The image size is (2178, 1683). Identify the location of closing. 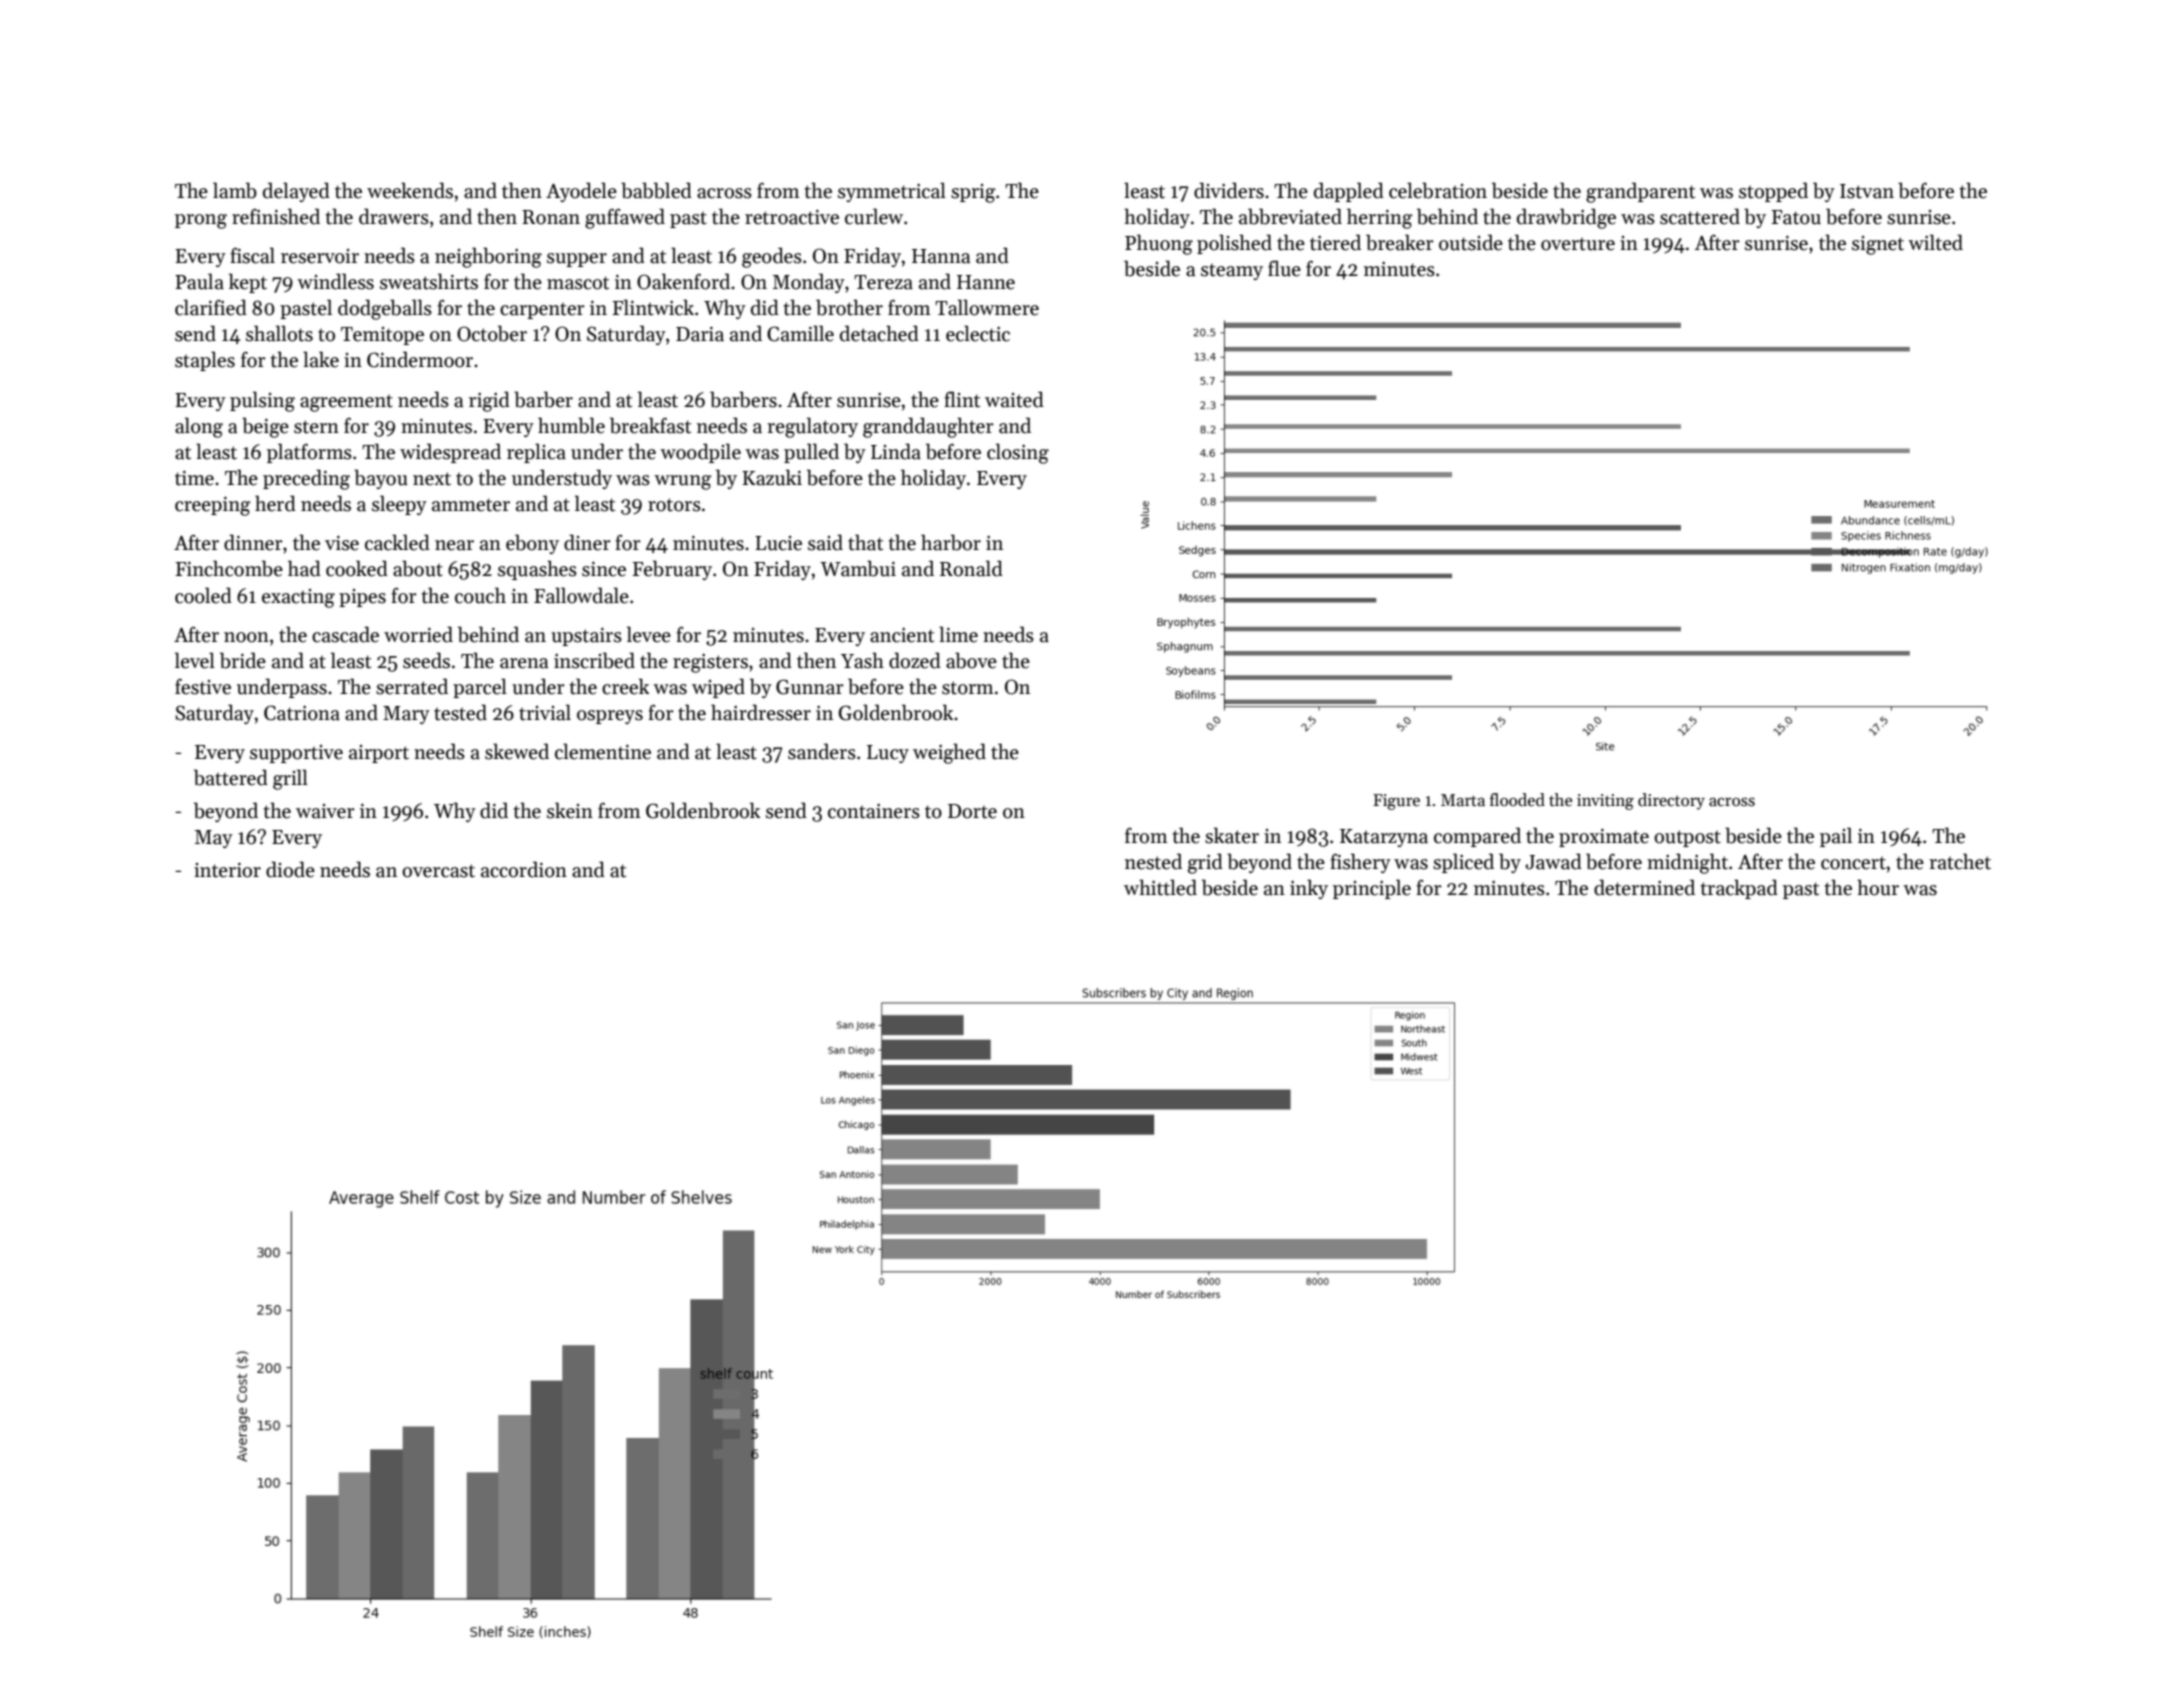
(1018, 453).
